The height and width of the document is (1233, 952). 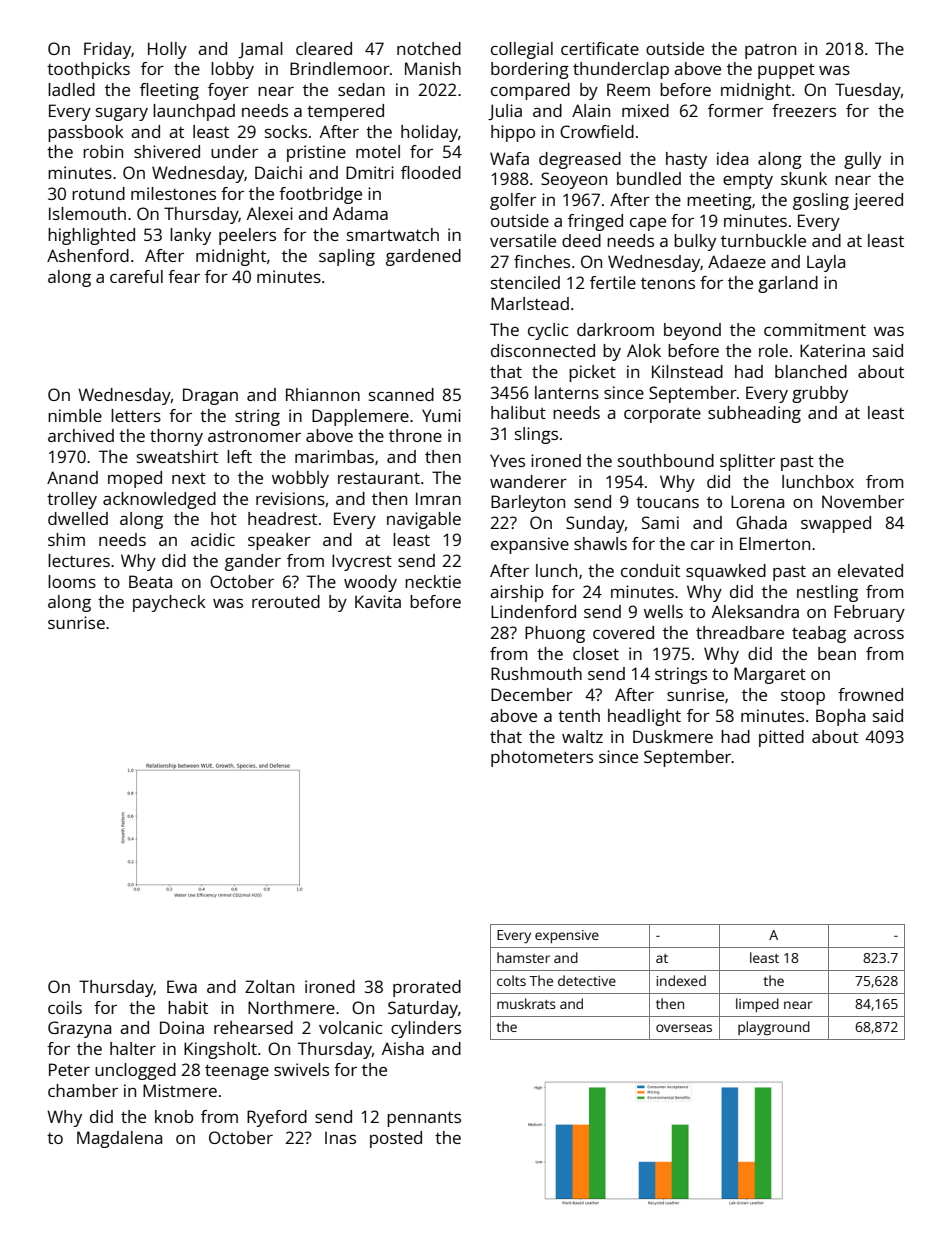 What do you see at coordinates (427, 988) in the document?
I see `prorated` at bounding box center [427, 988].
